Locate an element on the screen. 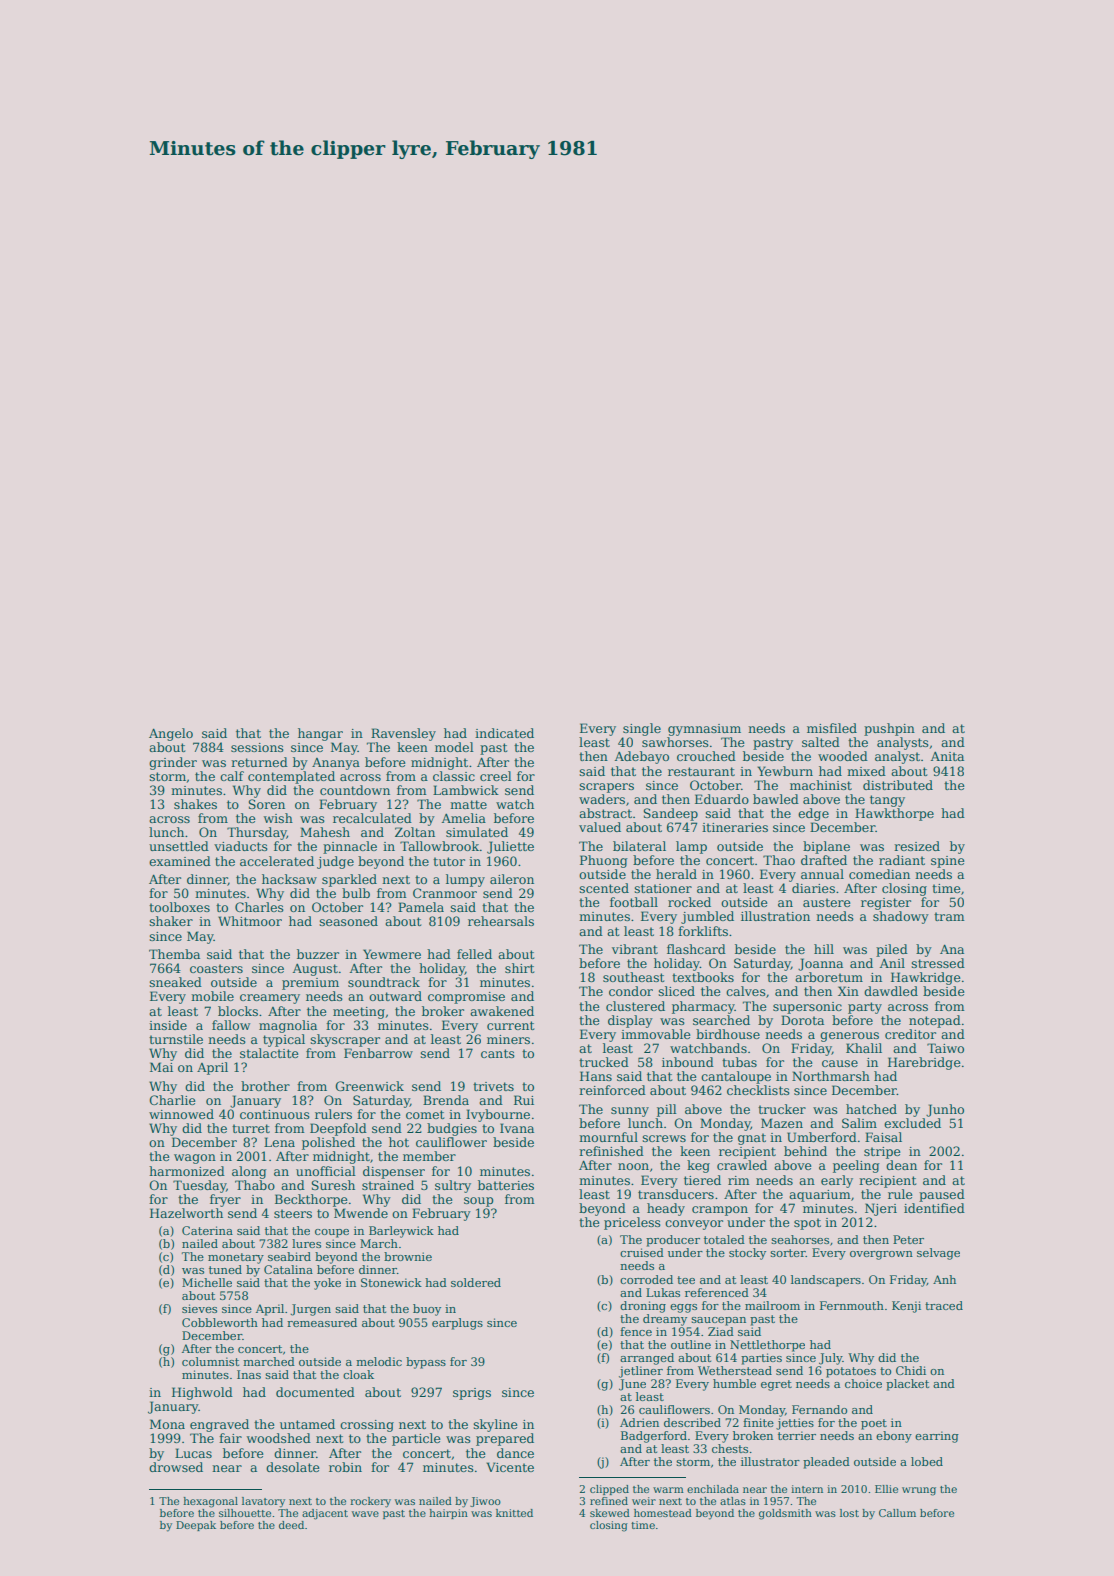  Thursday is located at coordinates (257, 833).
